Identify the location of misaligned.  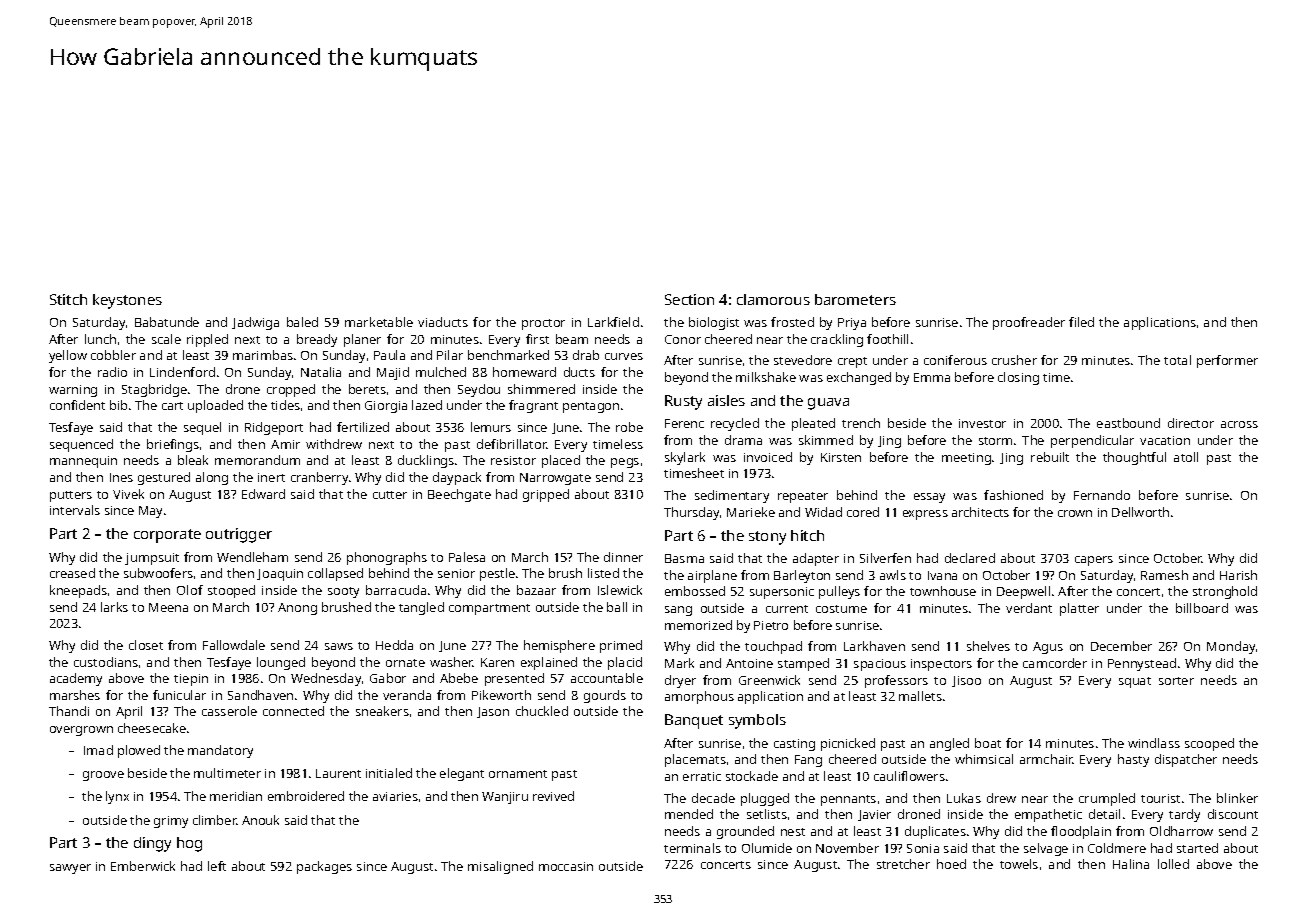
(500, 867).
